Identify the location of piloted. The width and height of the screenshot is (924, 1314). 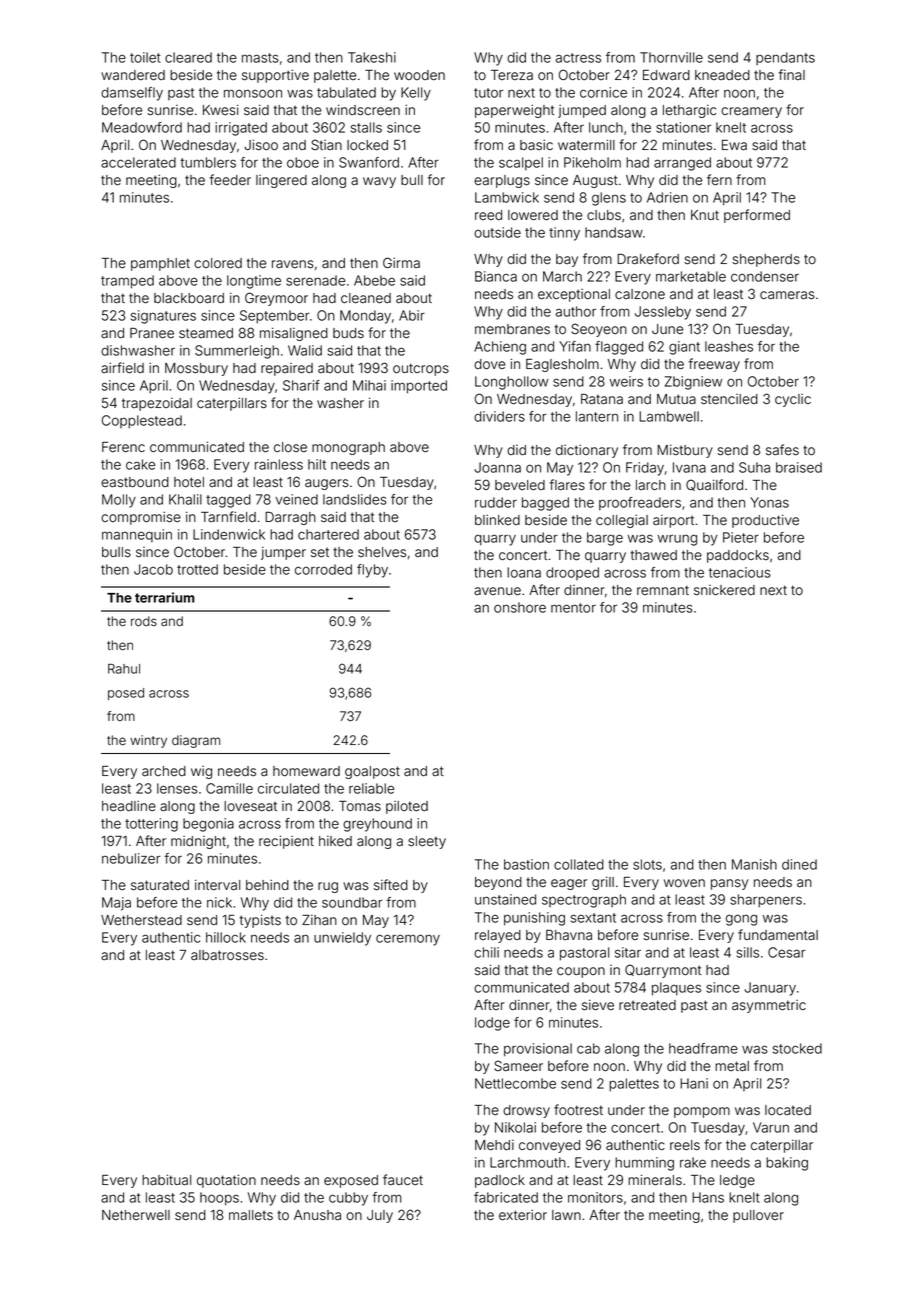
(407, 807).
